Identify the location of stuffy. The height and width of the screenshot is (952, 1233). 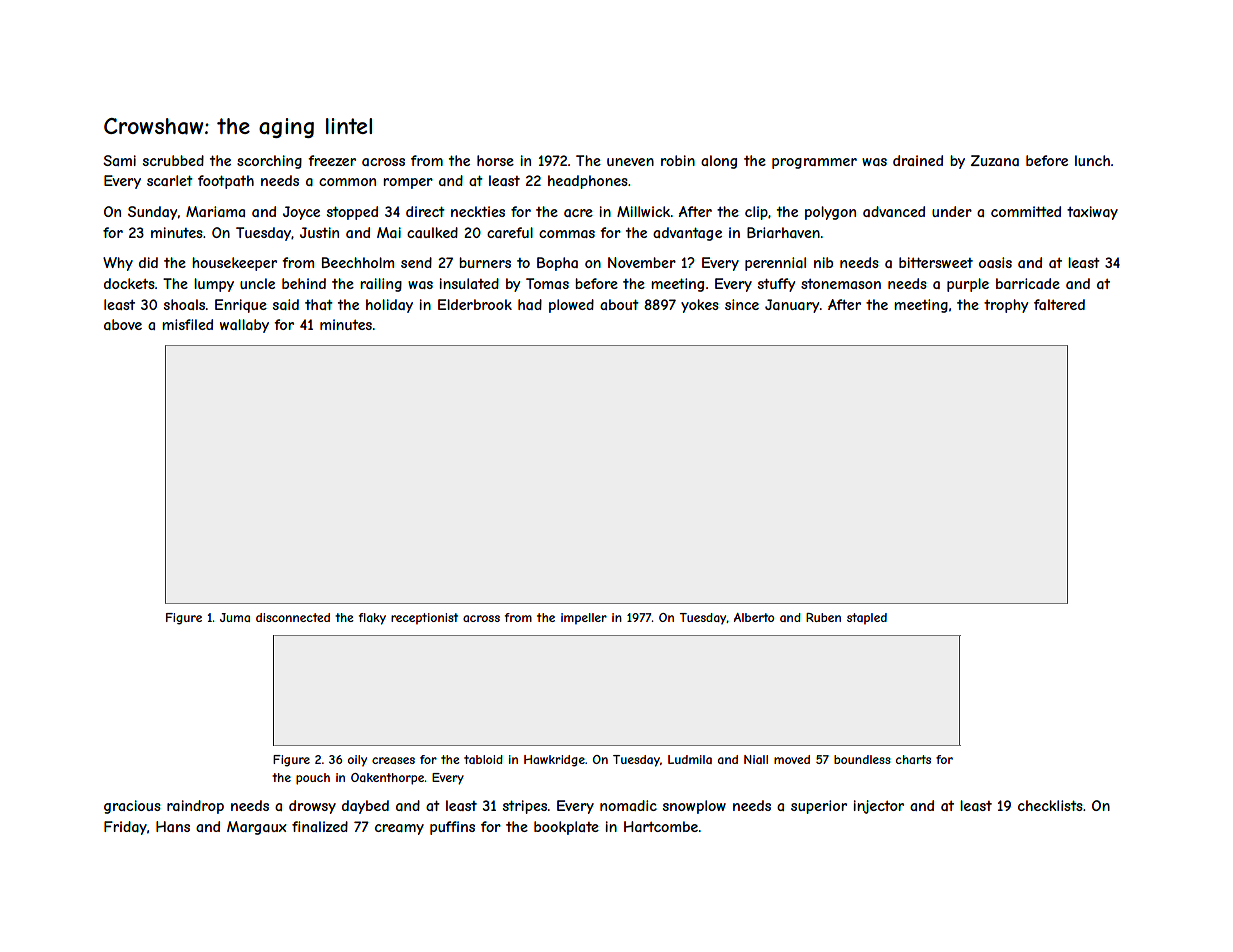
(776, 285).
